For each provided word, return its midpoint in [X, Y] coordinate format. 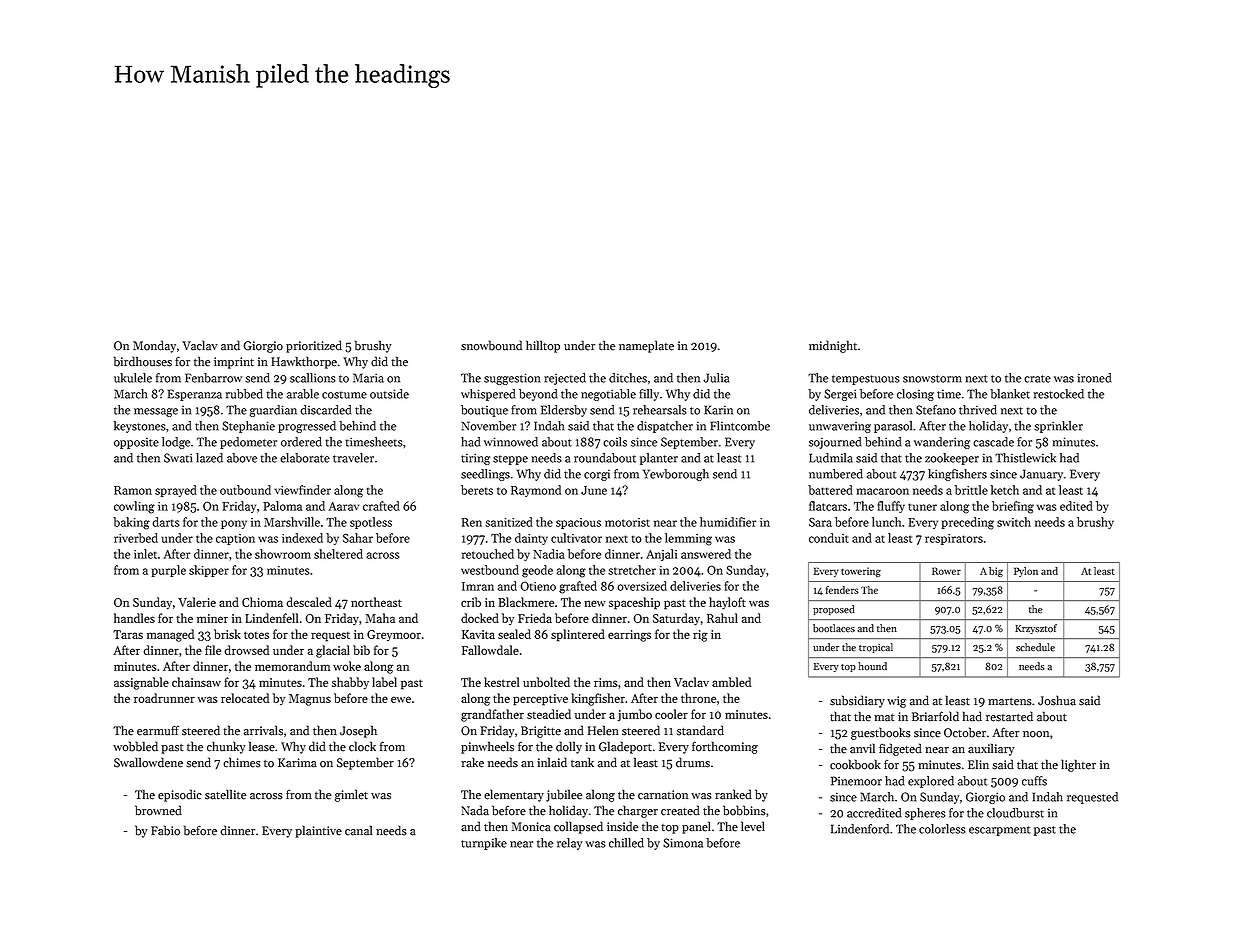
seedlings [485, 475]
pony [234, 524]
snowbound [491, 345]
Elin [978, 764]
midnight [833, 346]
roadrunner [164, 698]
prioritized [314, 346]
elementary [514, 795]
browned [158, 810]
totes [256, 635]
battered [830, 490]
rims [605, 682]
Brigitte [541, 732]
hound [872, 666]
